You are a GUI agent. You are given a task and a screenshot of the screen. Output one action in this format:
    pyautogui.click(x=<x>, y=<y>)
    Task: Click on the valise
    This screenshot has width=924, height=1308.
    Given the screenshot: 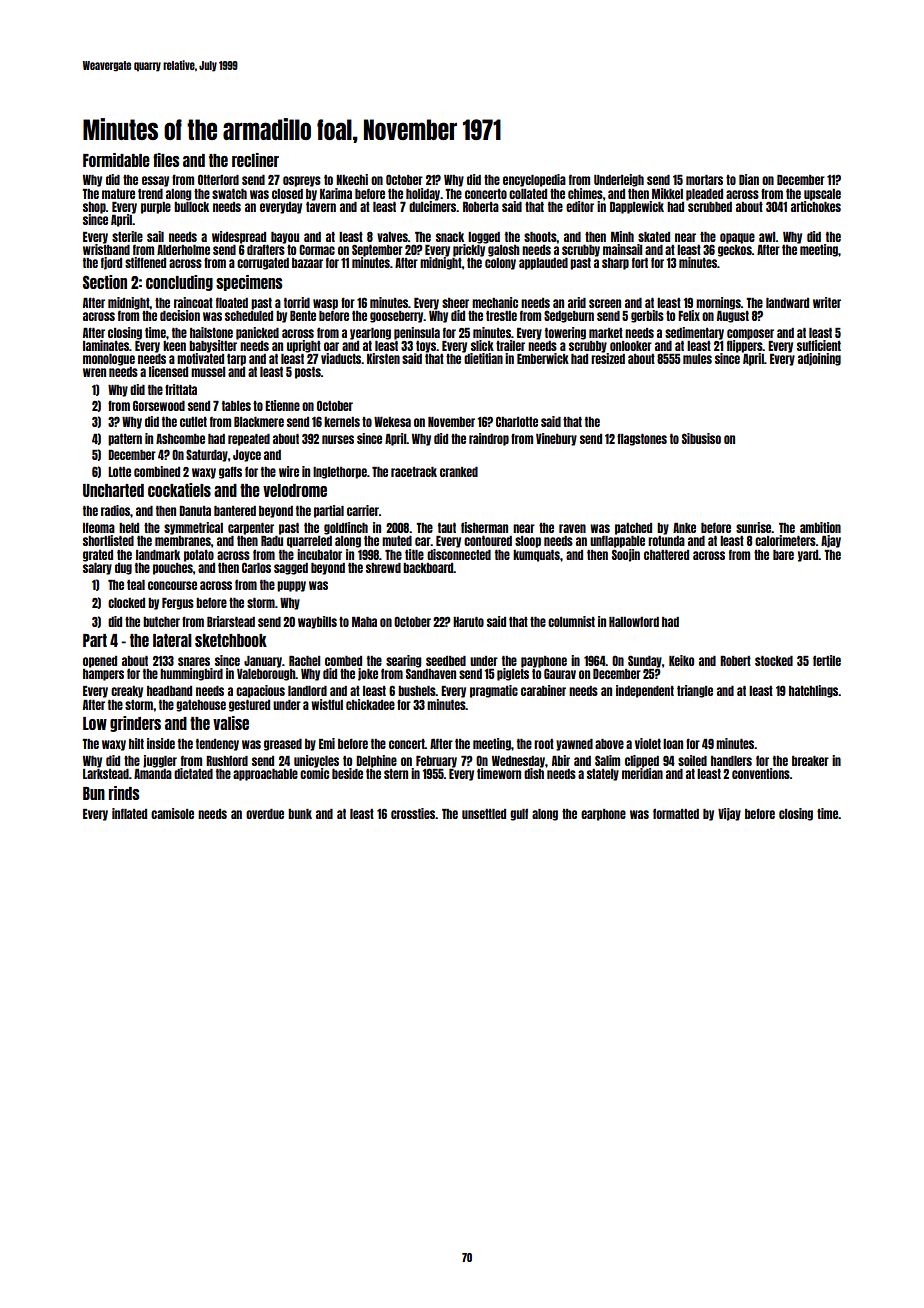 What is the action you would take?
    pyautogui.click(x=231, y=723)
